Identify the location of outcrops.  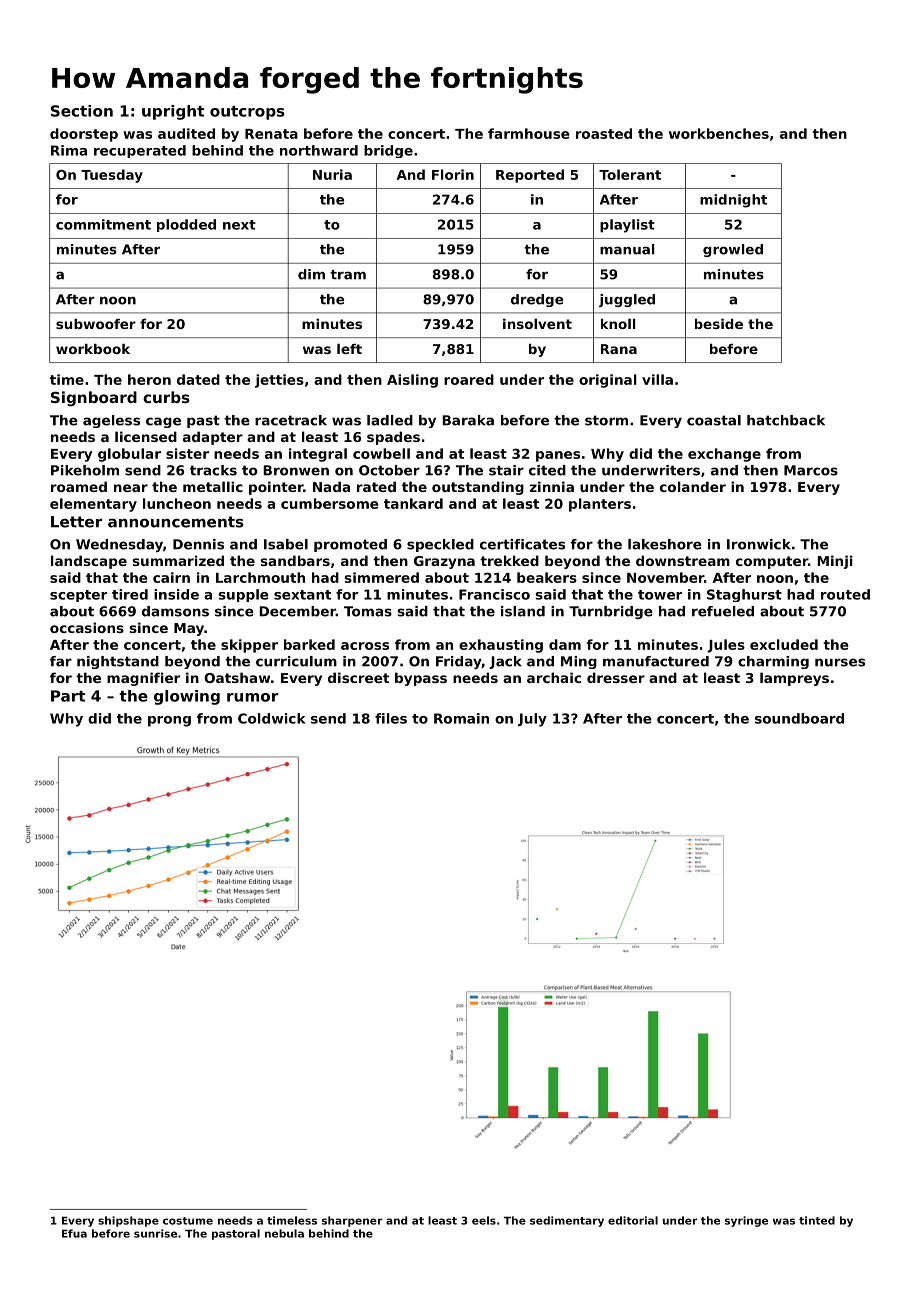
(247, 113).
